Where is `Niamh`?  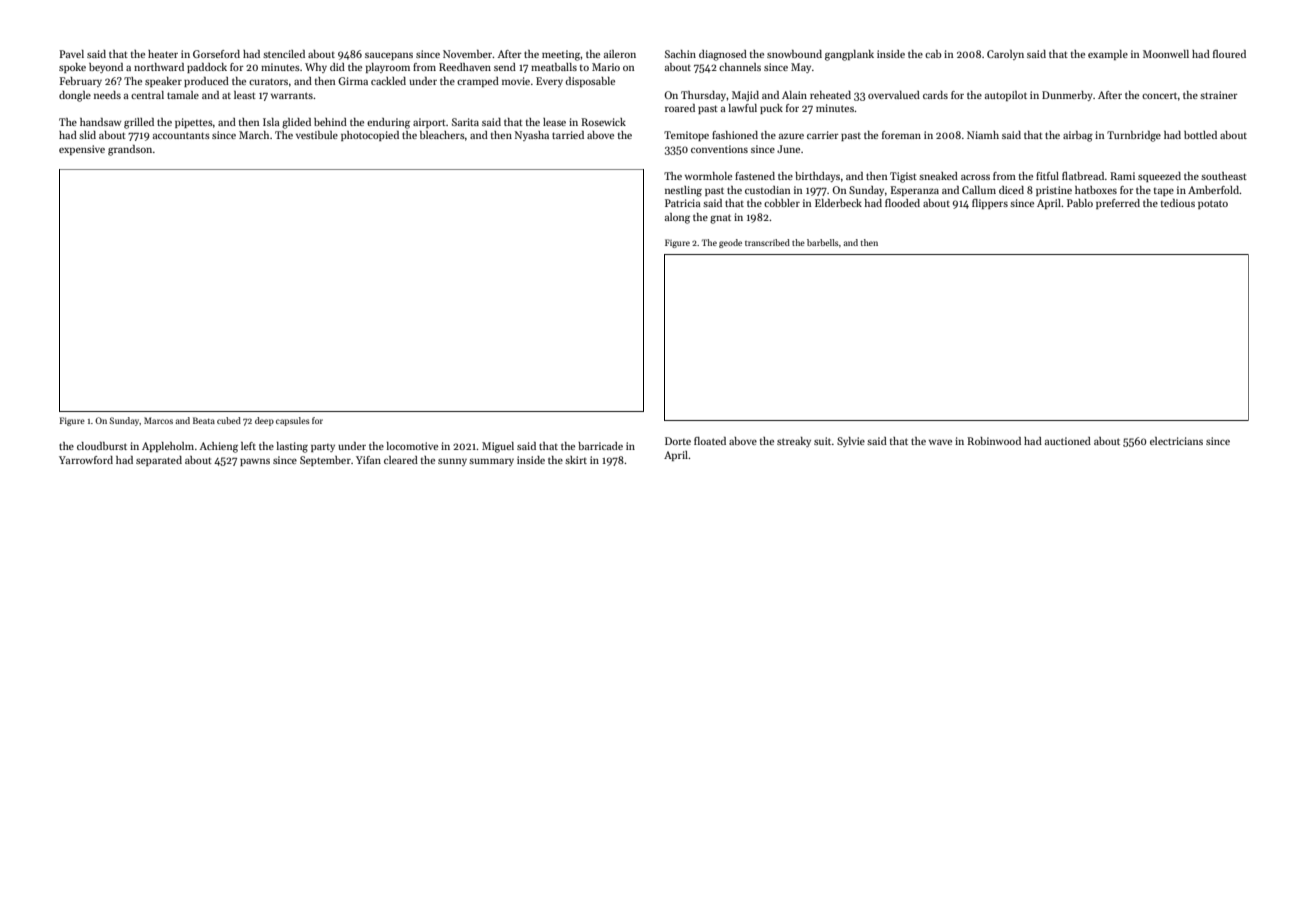 Niamh is located at coordinates (983, 135).
